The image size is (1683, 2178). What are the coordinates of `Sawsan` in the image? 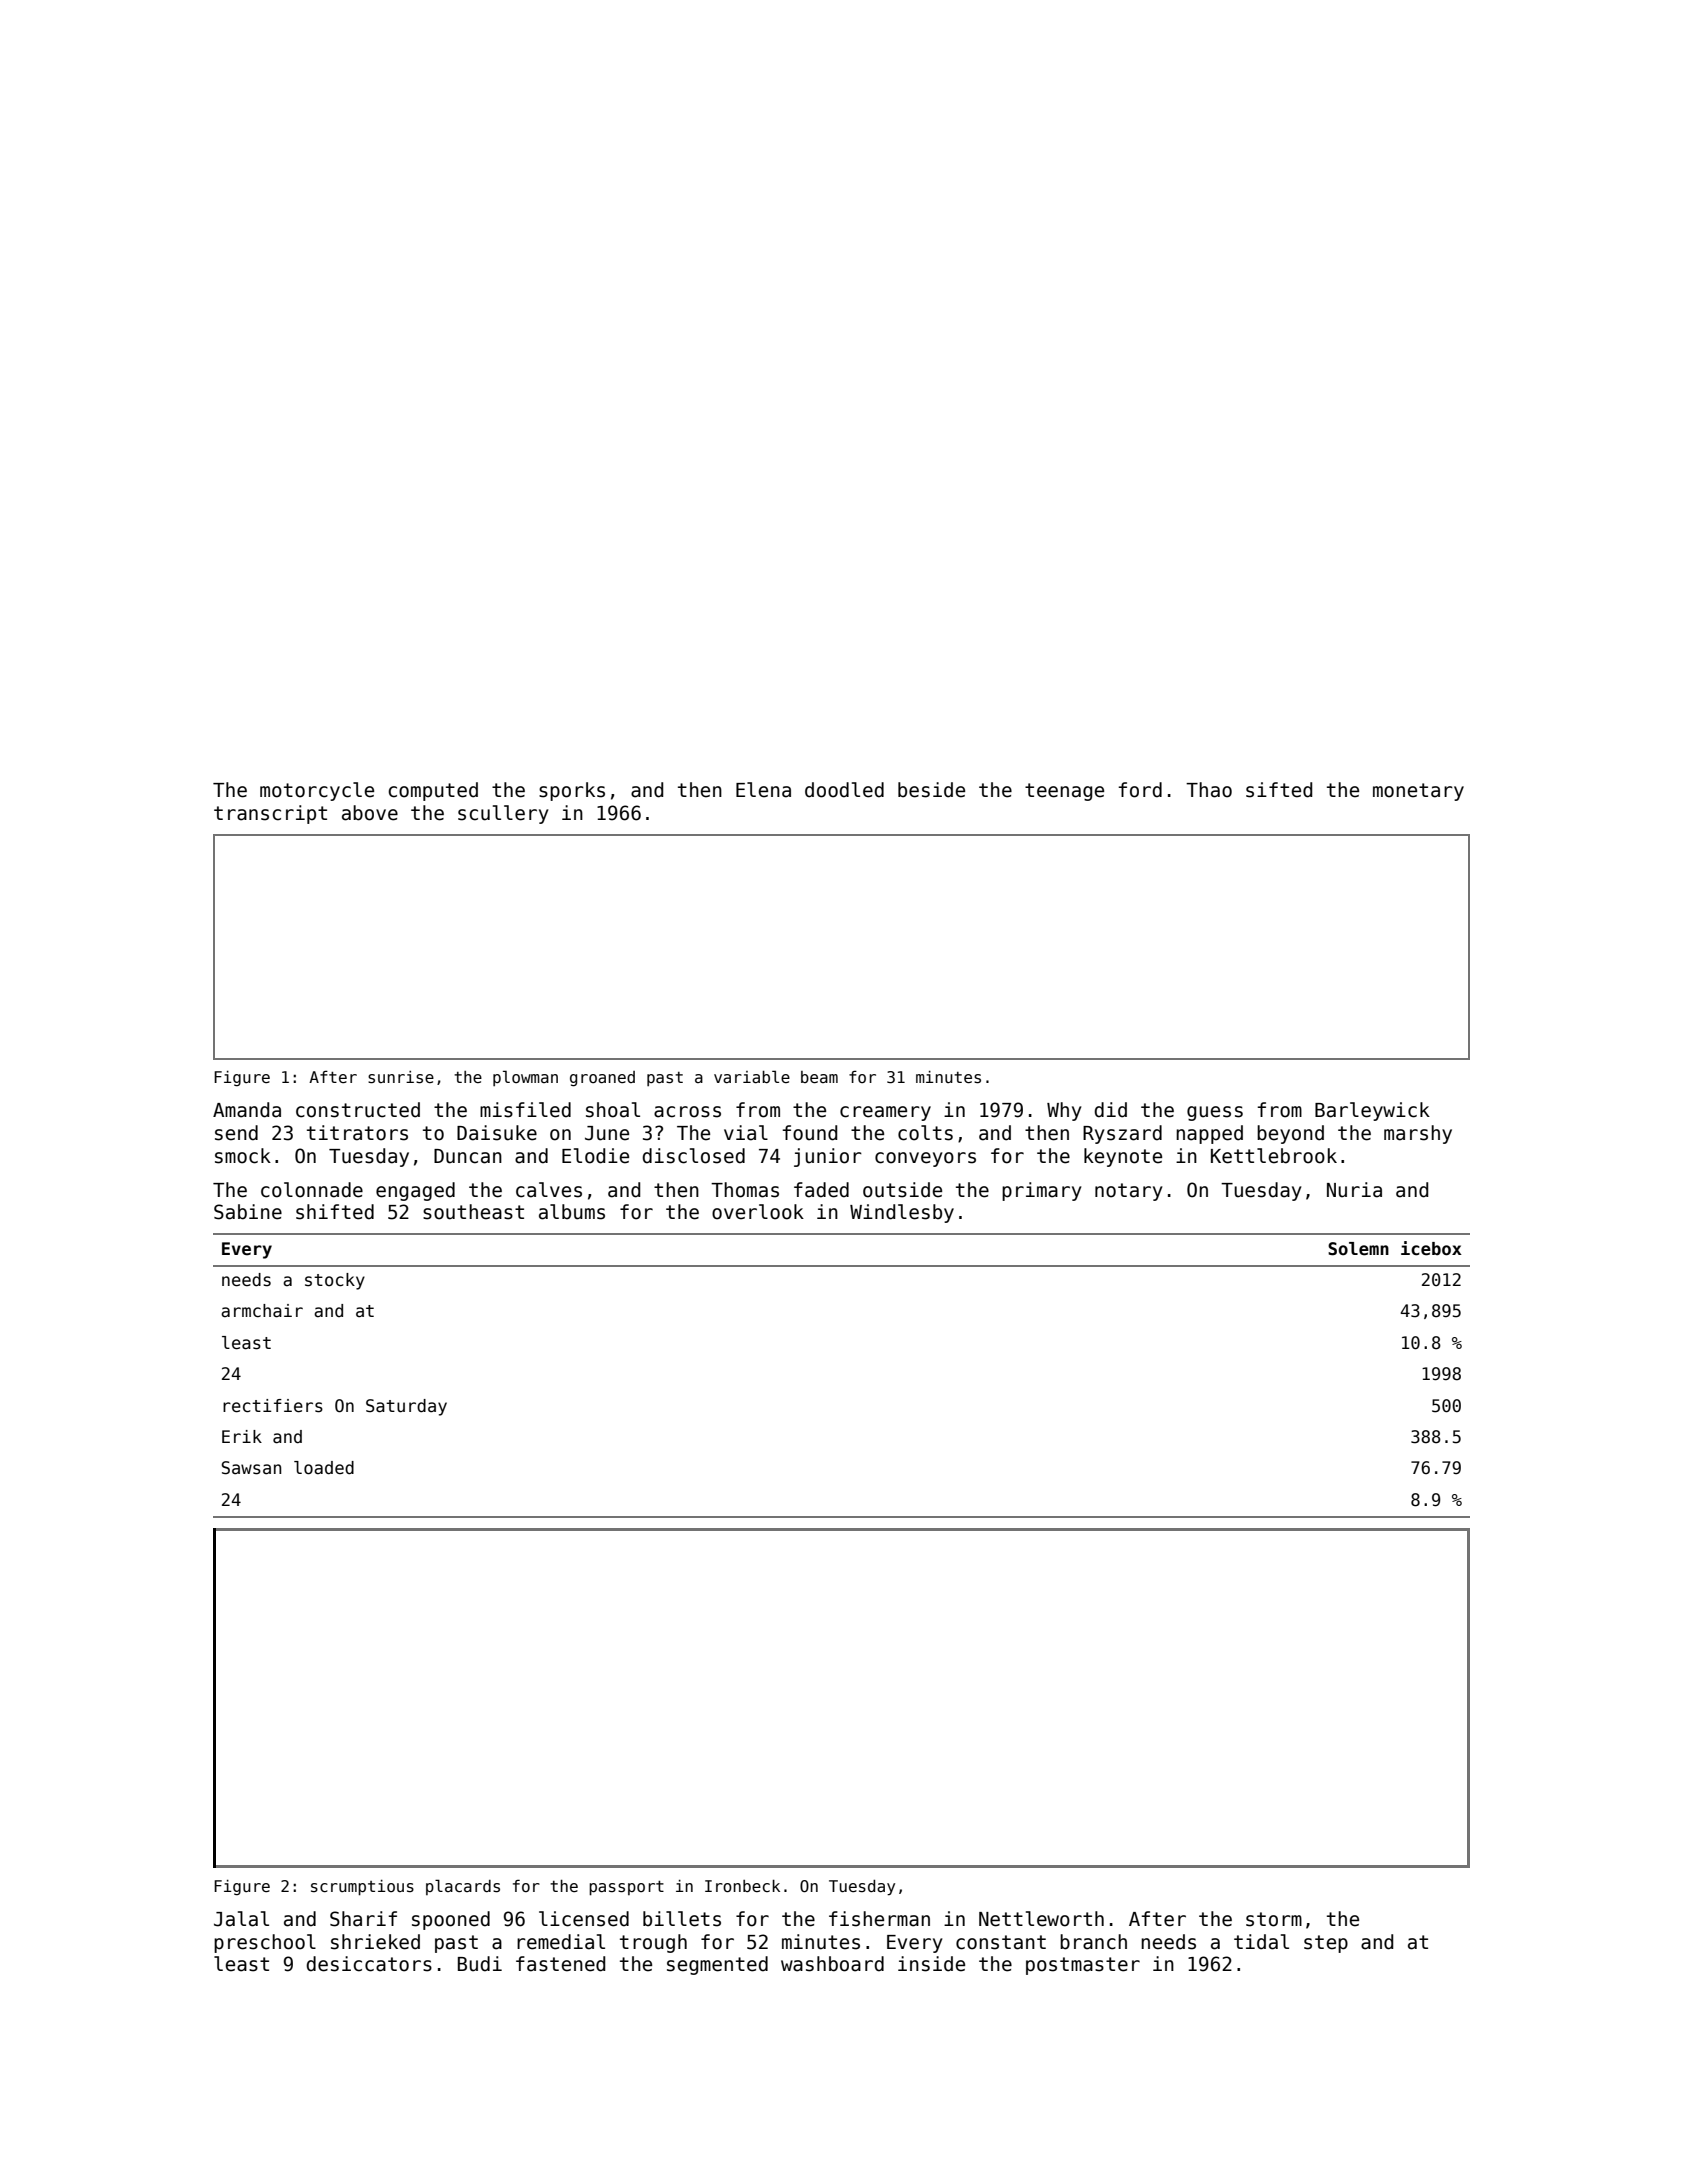 It's located at (251, 1468).
